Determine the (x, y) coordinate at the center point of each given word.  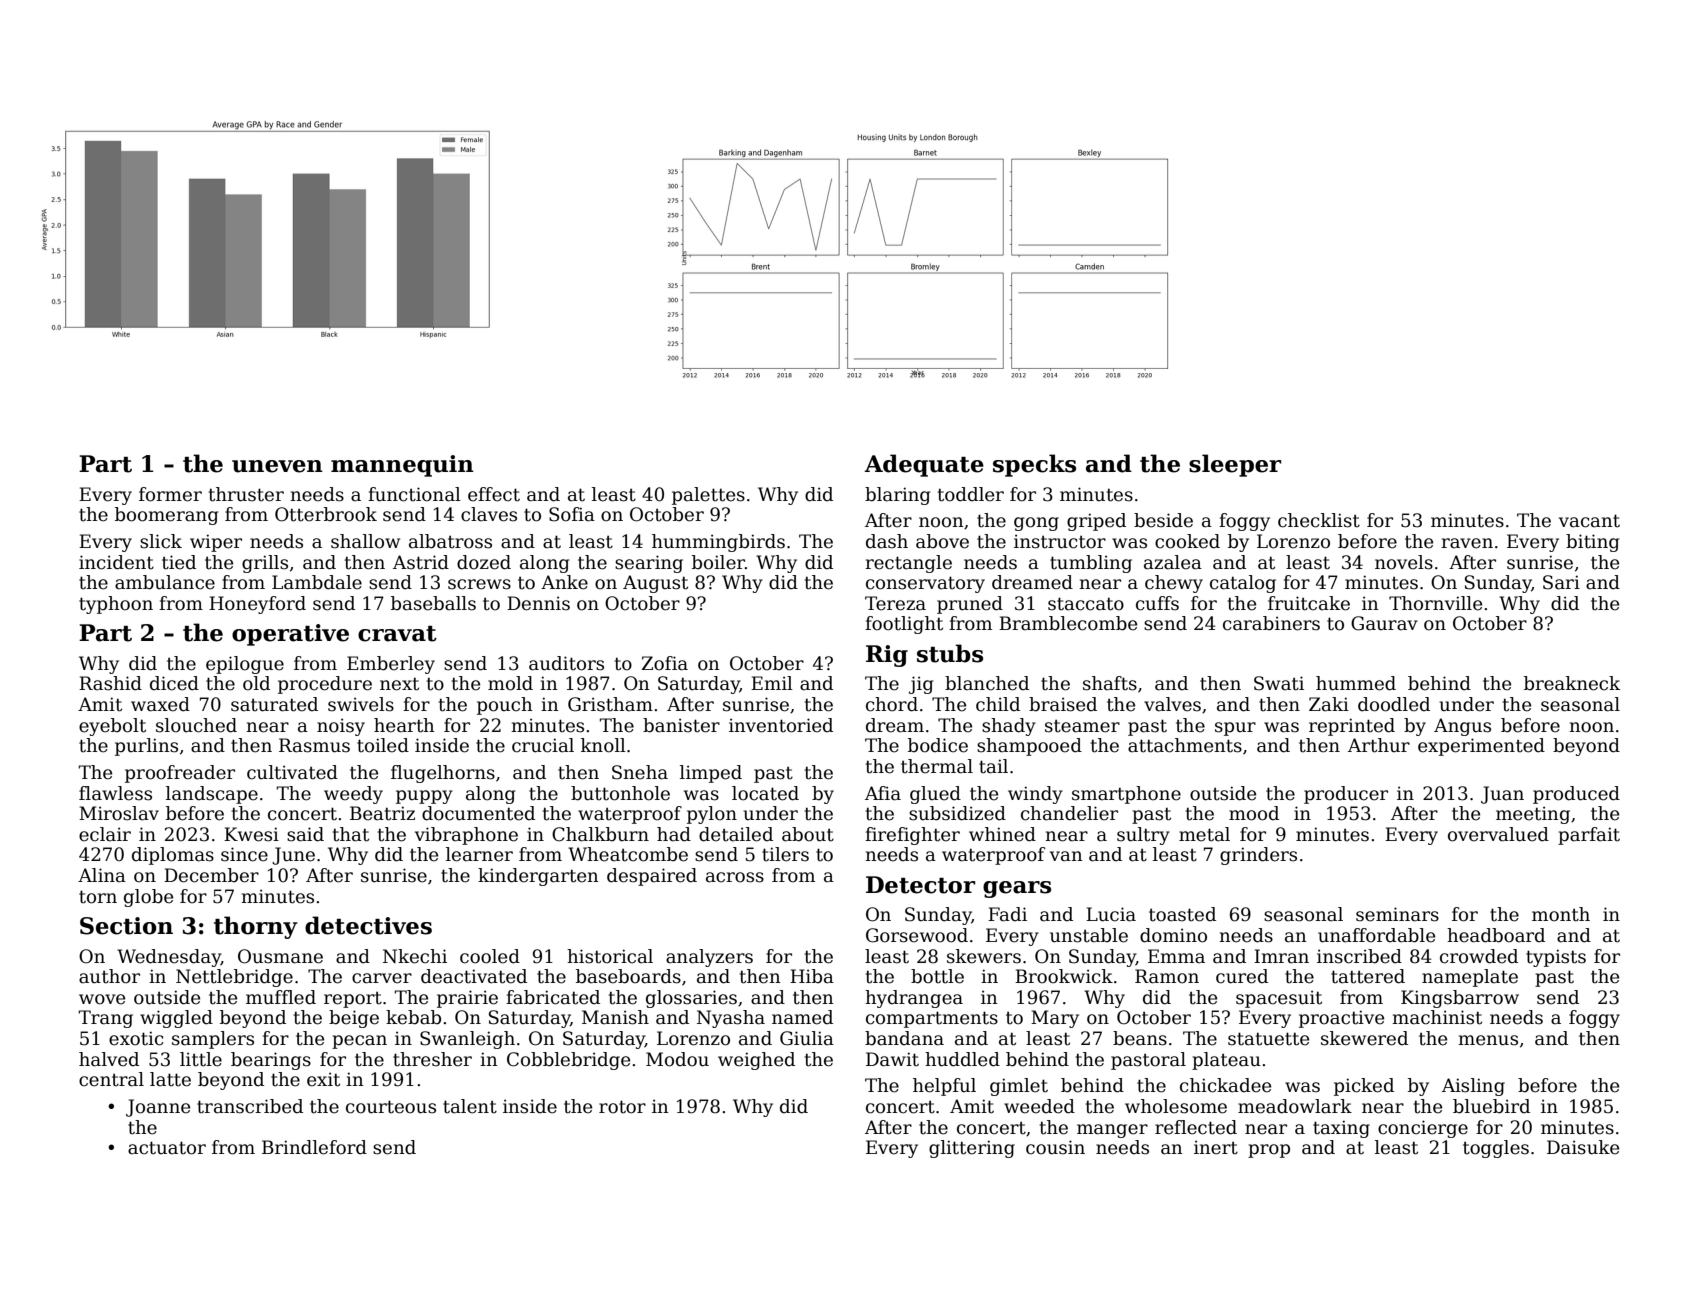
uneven (277, 466)
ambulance (165, 582)
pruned (970, 605)
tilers (785, 854)
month (1561, 914)
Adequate (924, 465)
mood (1254, 813)
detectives (368, 925)
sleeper (1235, 465)
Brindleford (314, 1147)
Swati (1279, 683)
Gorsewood (917, 935)
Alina (102, 875)
